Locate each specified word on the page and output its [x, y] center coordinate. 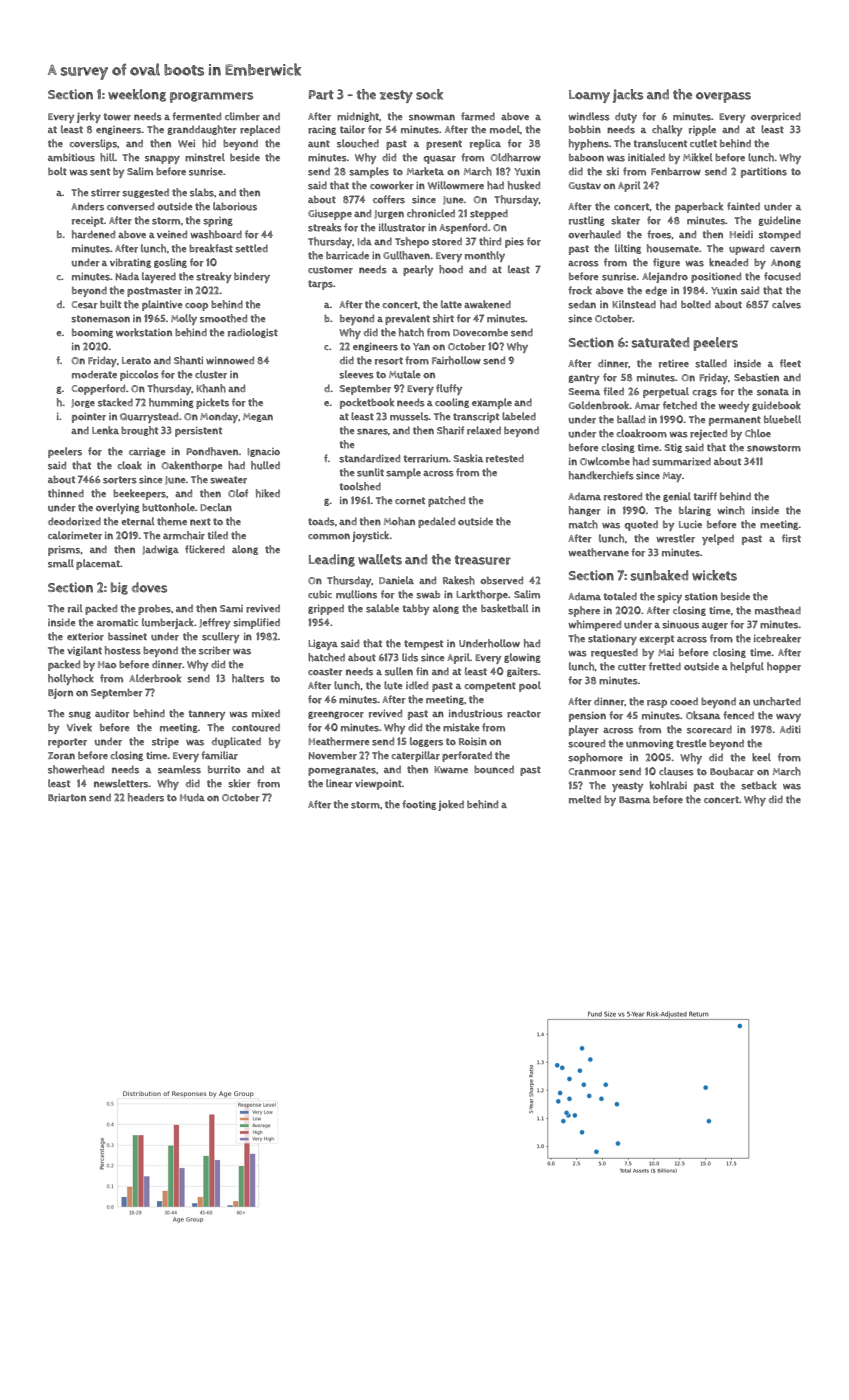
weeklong [137, 95]
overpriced [776, 117]
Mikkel [697, 157]
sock [429, 94]
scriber [215, 650]
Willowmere [456, 185]
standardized [369, 458]
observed [501, 580]
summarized [681, 461]
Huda [192, 797]
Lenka [105, 430]
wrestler [675, 538]
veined [172, 234]
